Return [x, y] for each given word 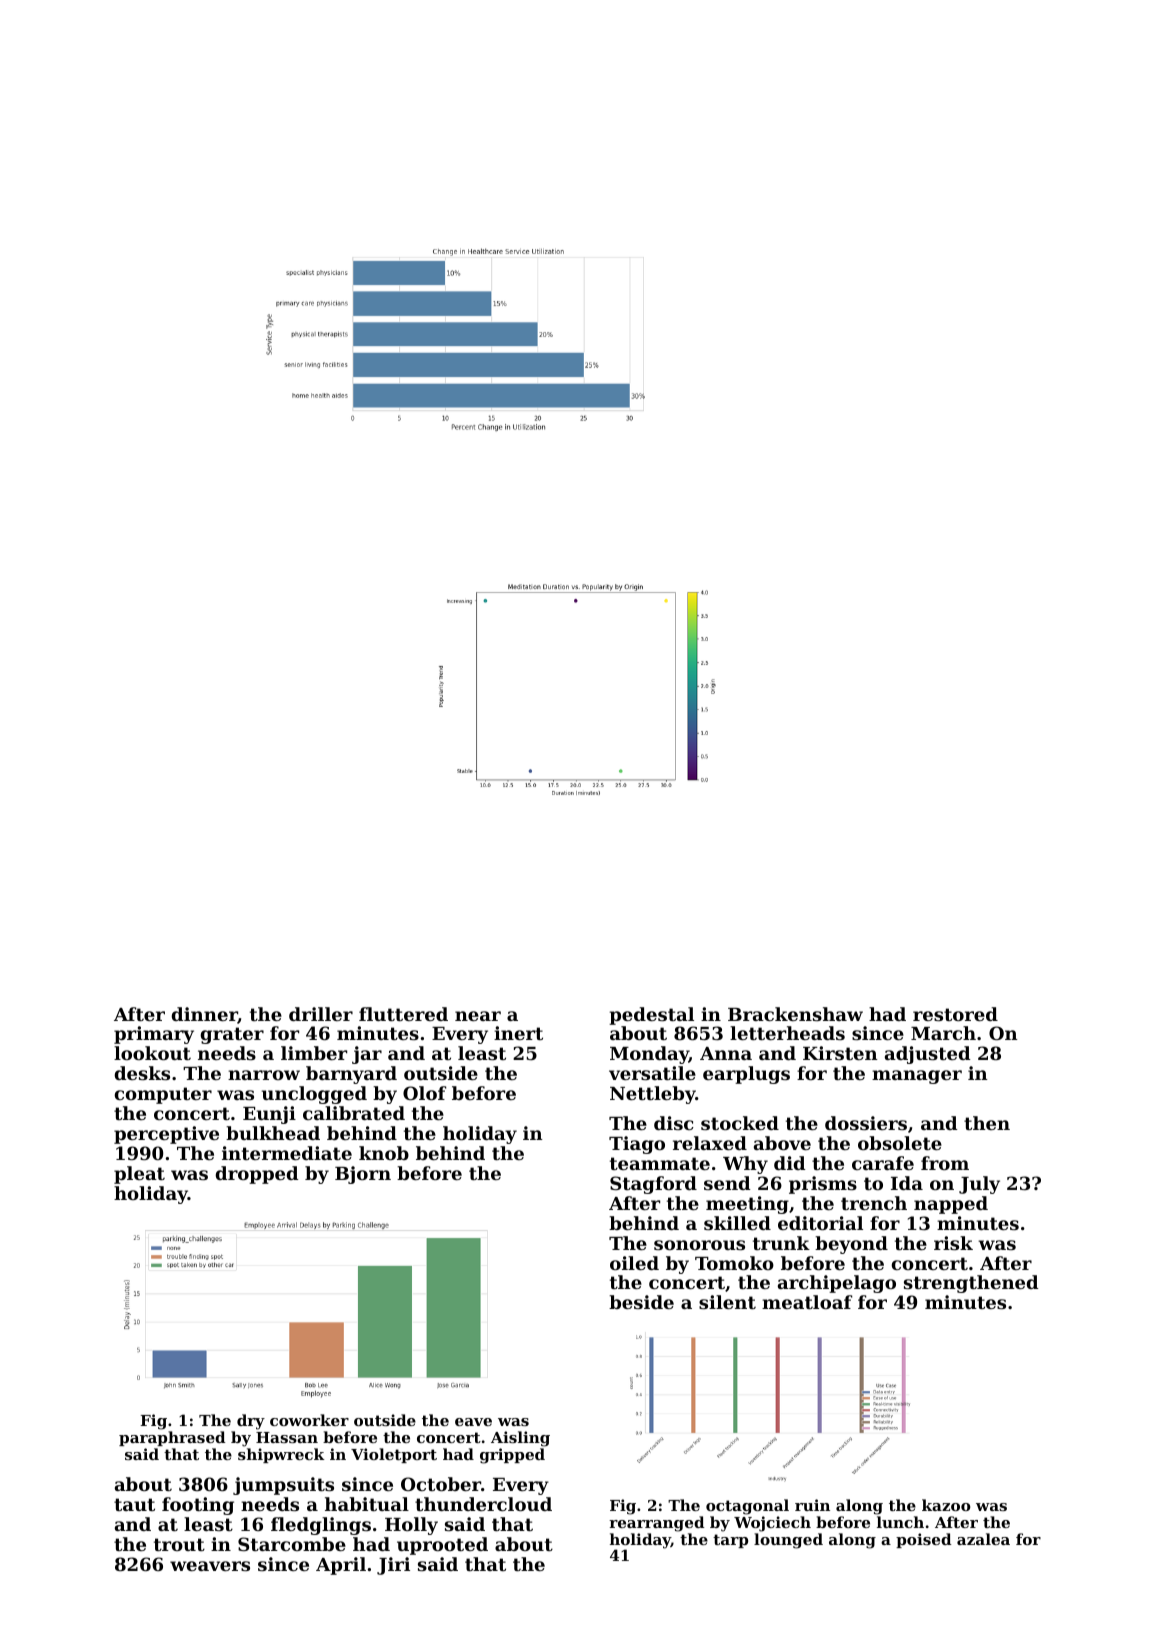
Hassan [287, 1437]
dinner [205, 1015]
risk [953, 1243]
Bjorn [363, 1175]
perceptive [166, 1135]
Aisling [520, 1439]
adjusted [927, 1055]
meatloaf [807, 1302]
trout [179, 1544]
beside [641, 1302]
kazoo [946, 1505]
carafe [883, 1163]
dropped [257, 1175]
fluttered [403, 1014]
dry [251, 1422]
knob [384, 1153]
